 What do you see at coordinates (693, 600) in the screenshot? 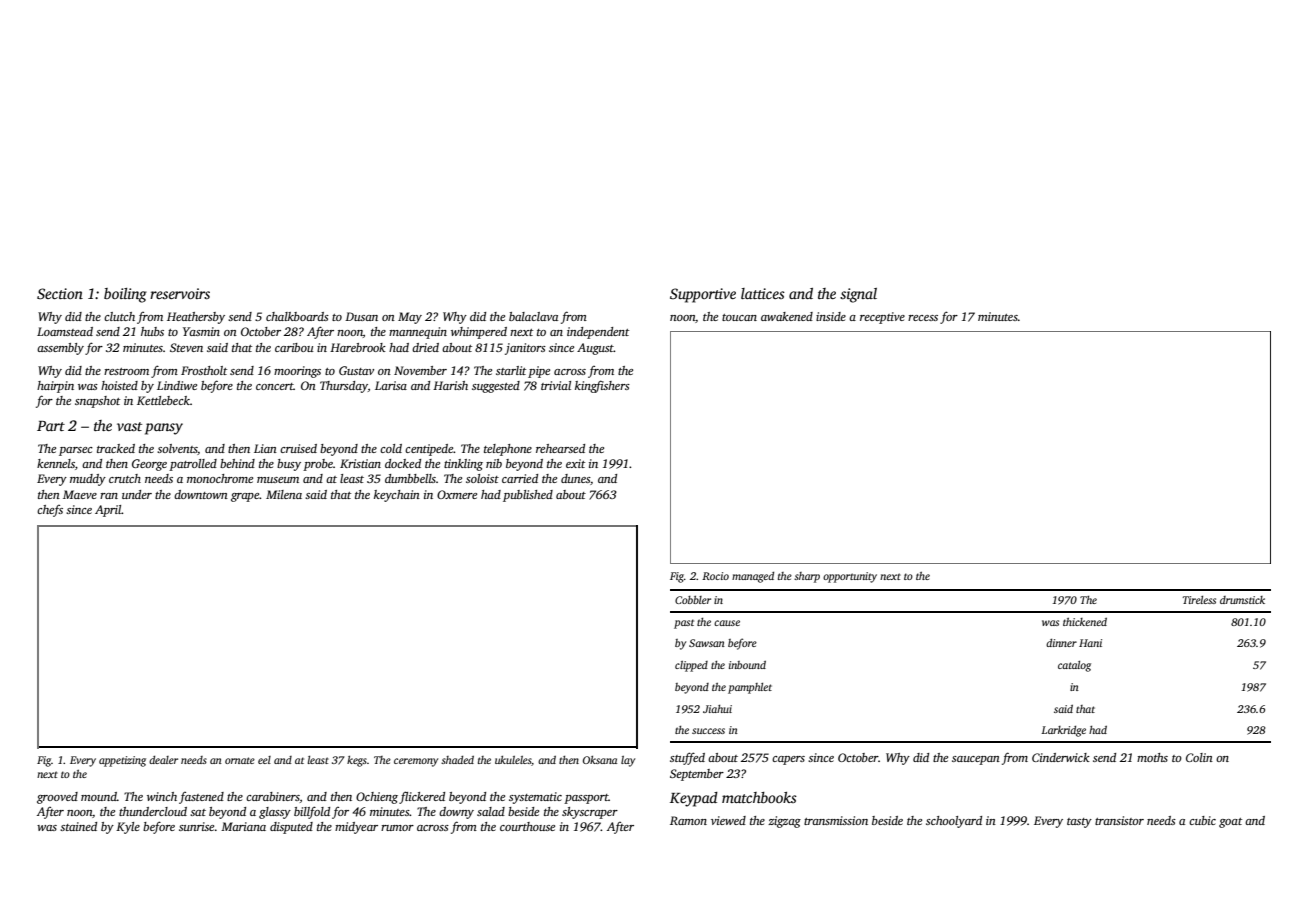
I see `Cobbler` at bounding box center [693, 600].
